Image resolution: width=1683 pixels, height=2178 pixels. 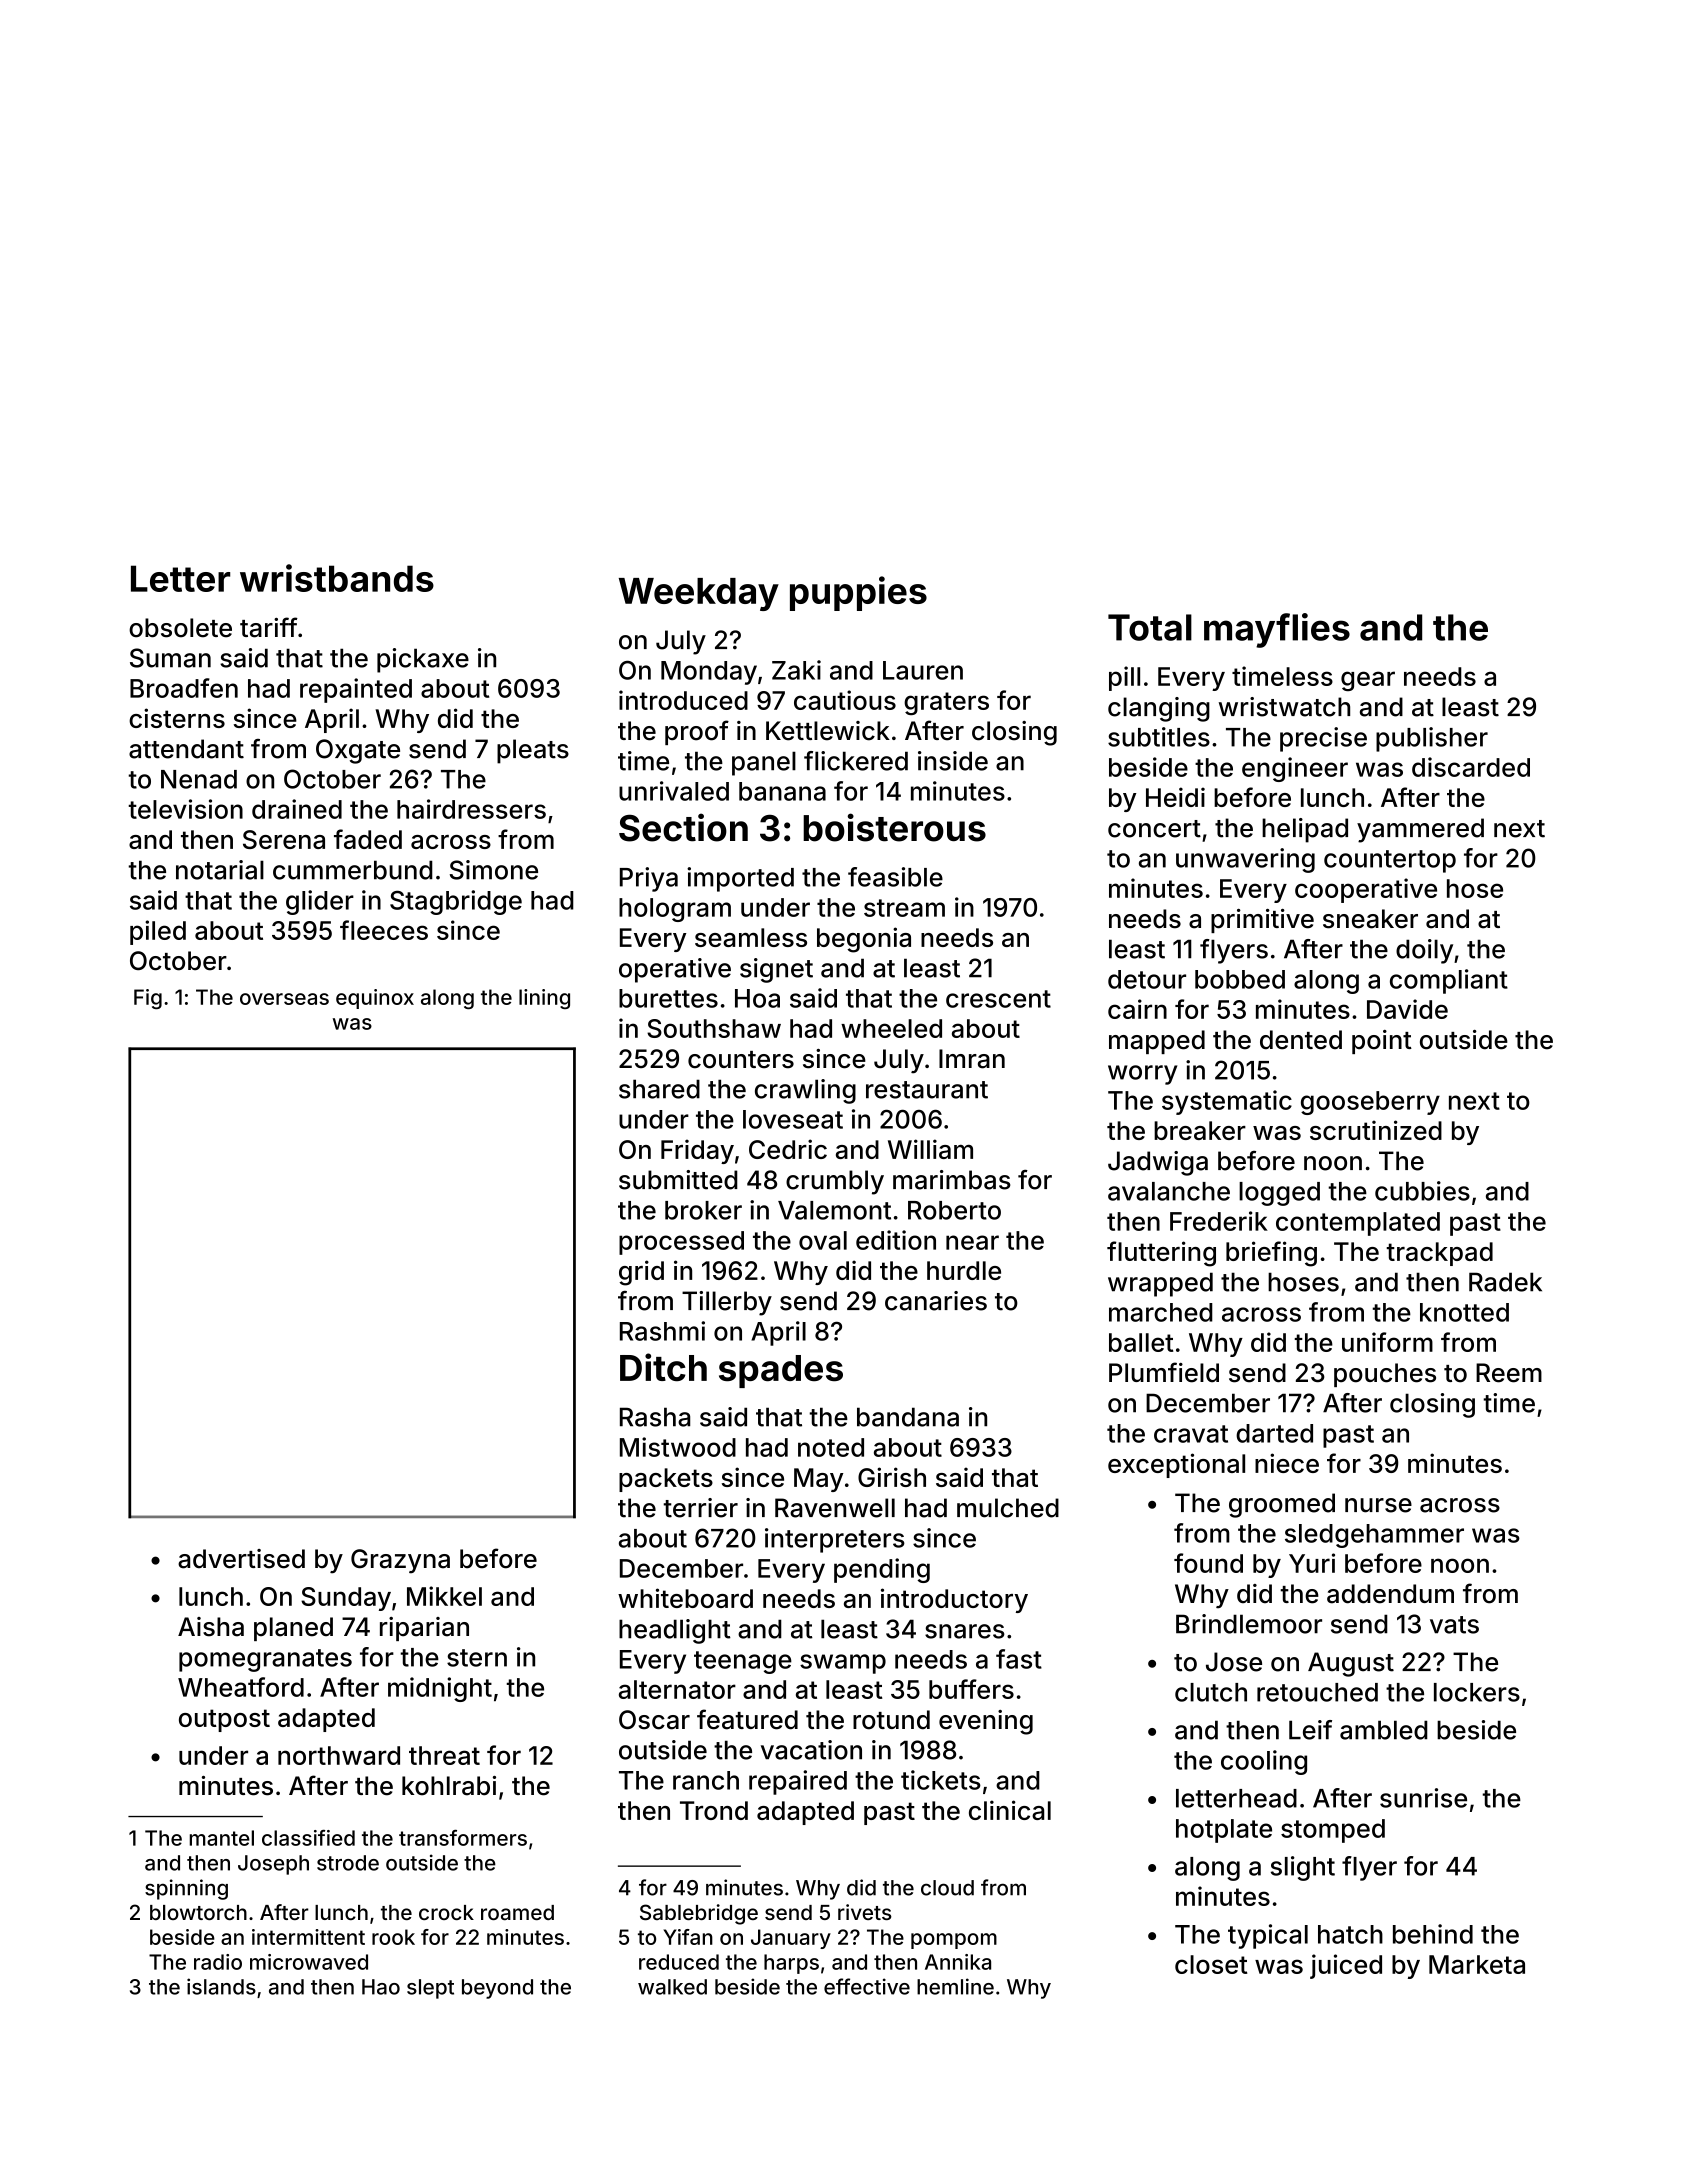 What do you see at coordinates (1477, 1692) in the screenshot?
I see `lockers` at bounding box center [1477, 1692].
